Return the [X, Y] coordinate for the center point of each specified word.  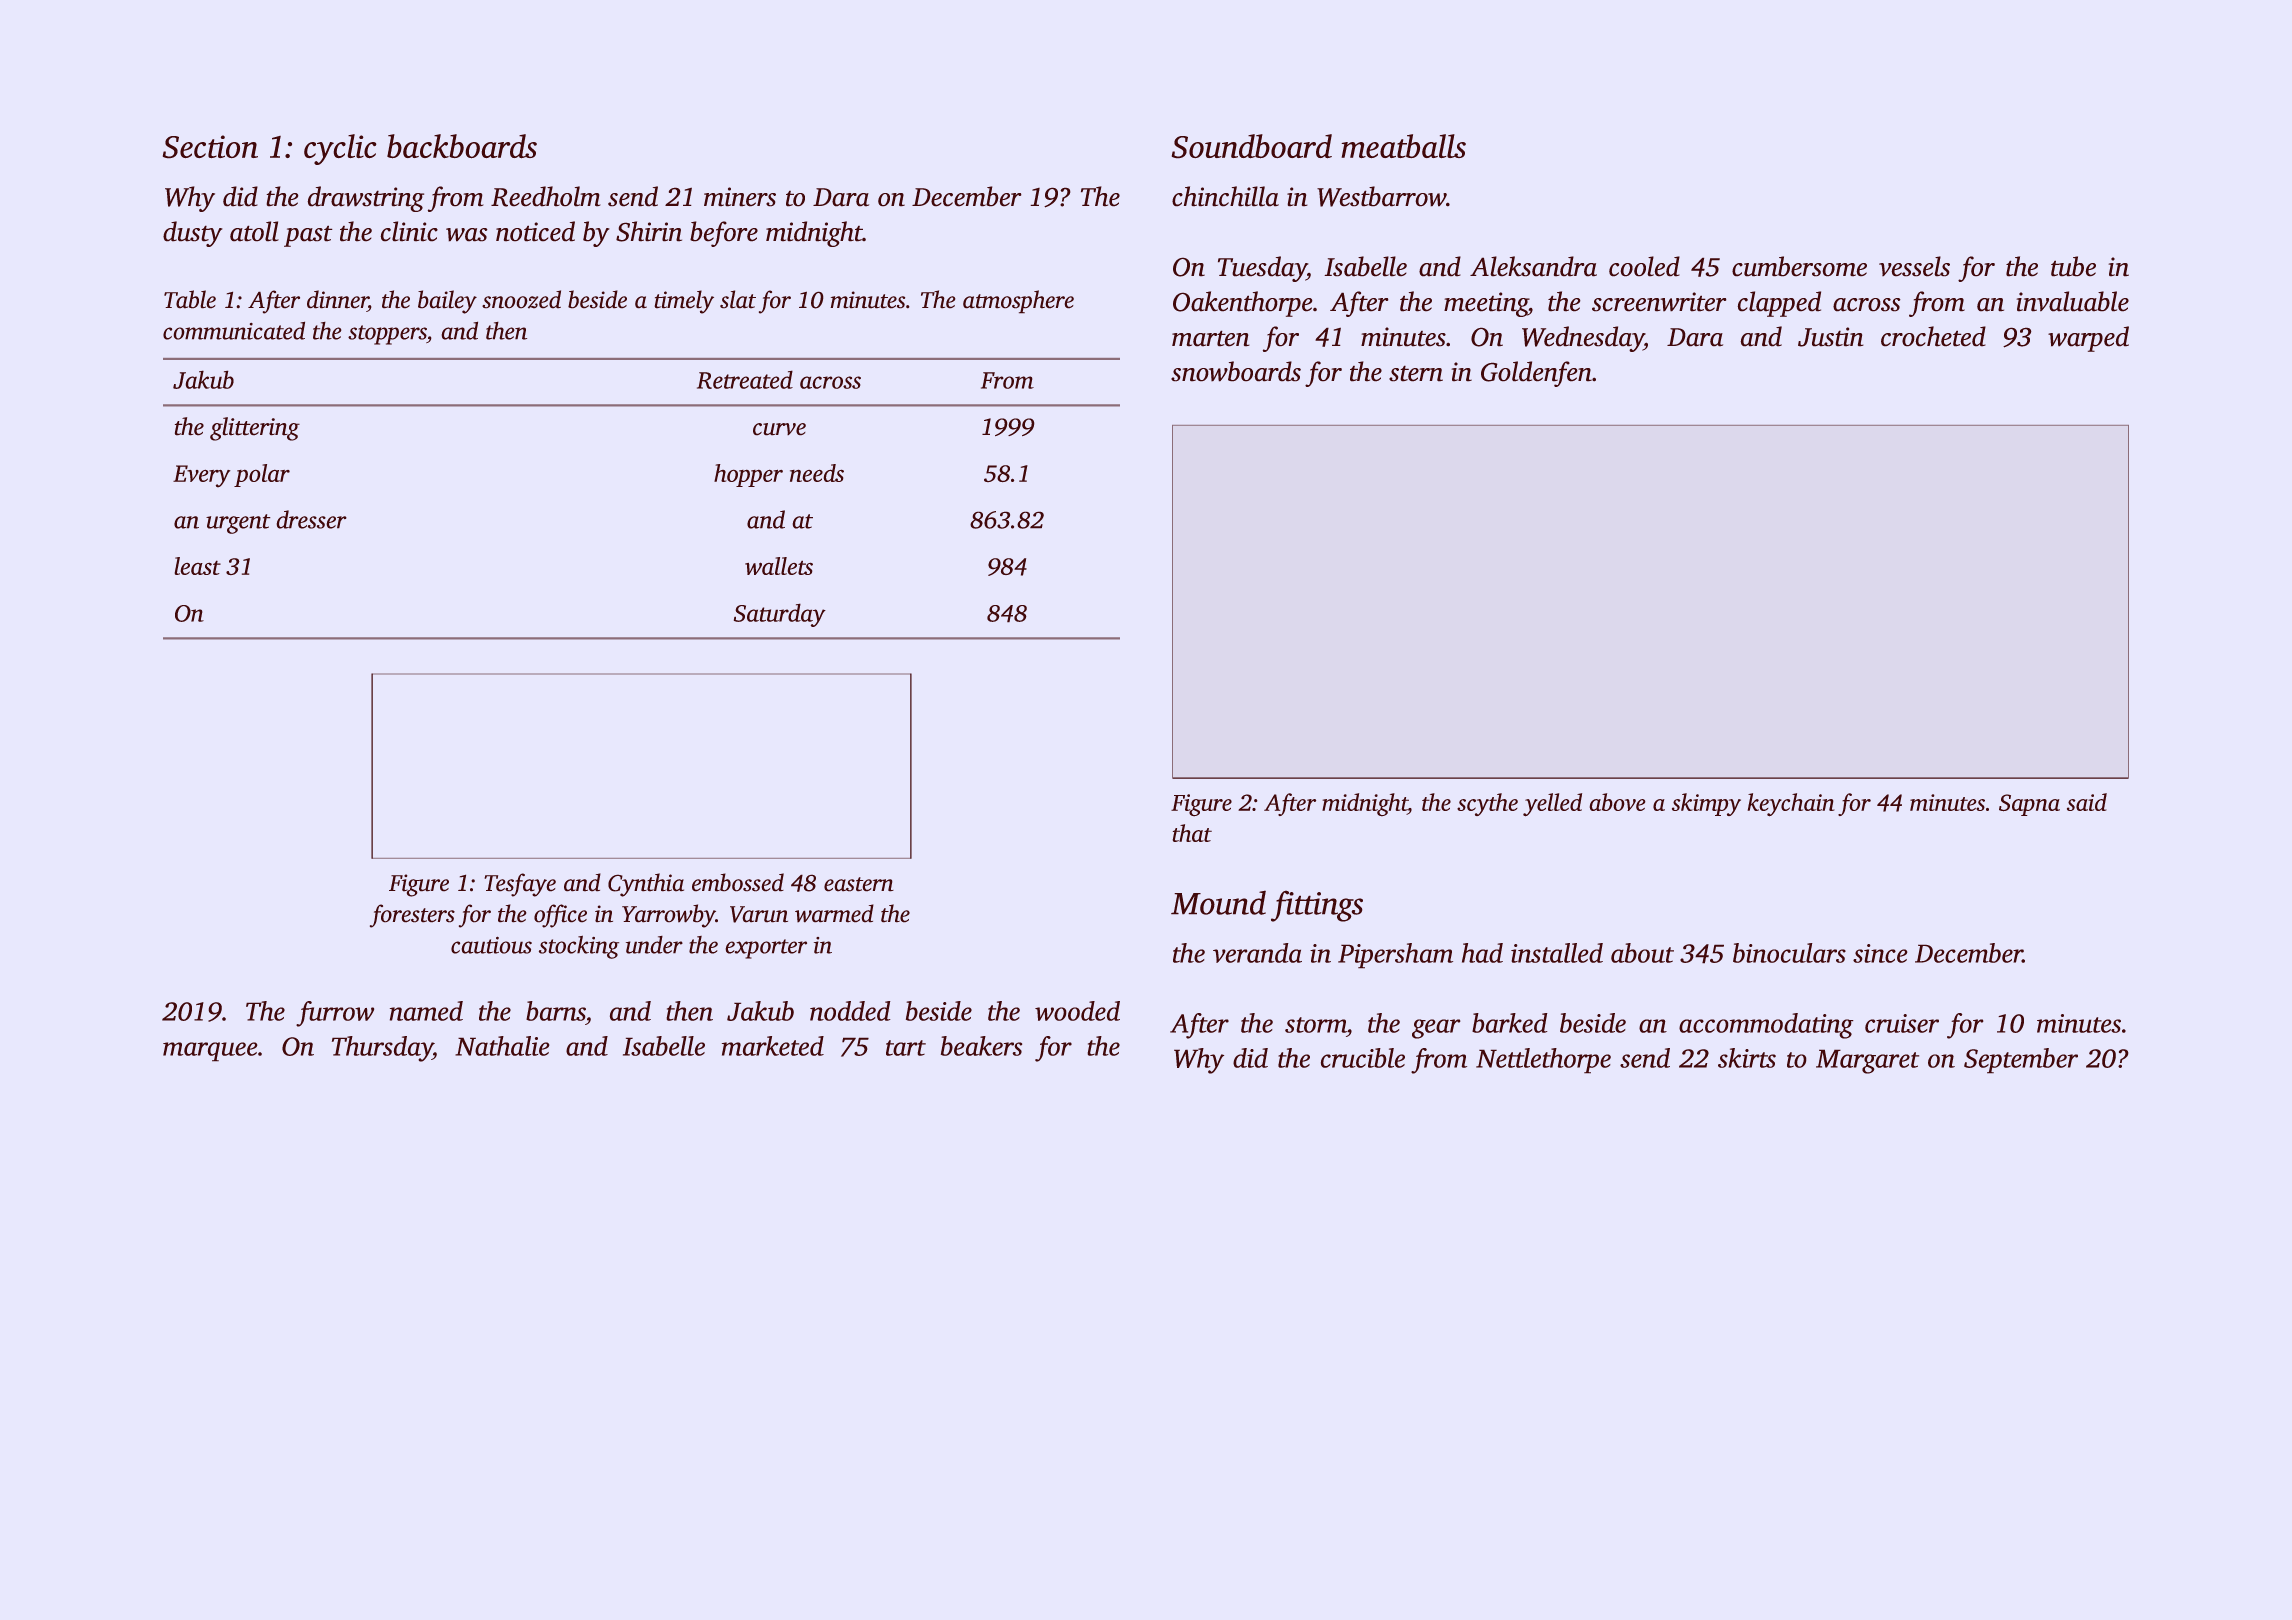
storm [1316, 1025]
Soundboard [1252, 146]
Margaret [1867, 1061]
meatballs [1403, 146]
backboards [462, 146]
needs [817, 473]
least [197, 566]
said [2087, 802]
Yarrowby [669, 916]
